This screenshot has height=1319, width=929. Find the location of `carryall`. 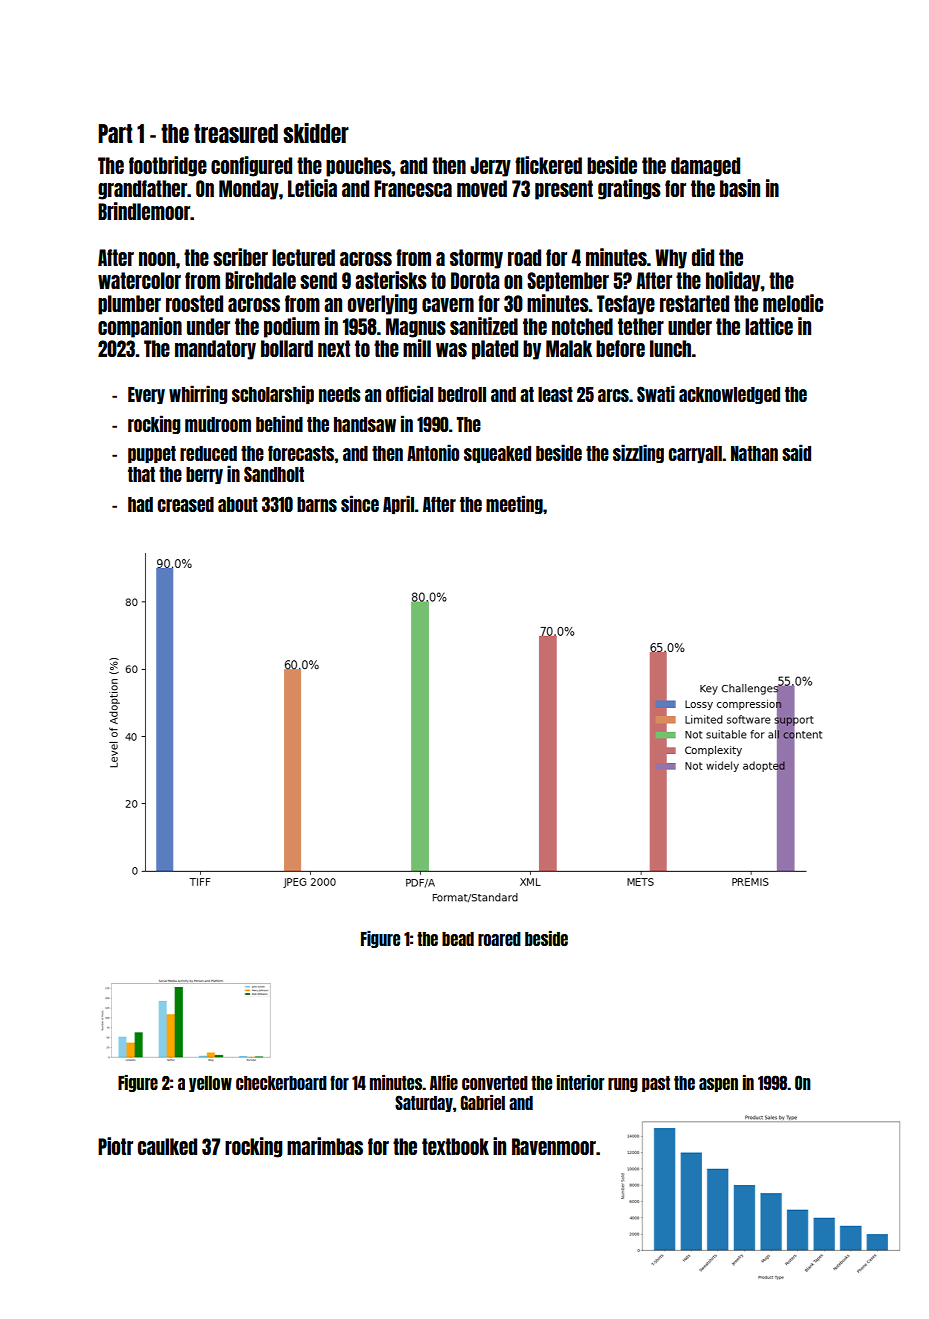

carryall is located at coordinates (695, 454).
